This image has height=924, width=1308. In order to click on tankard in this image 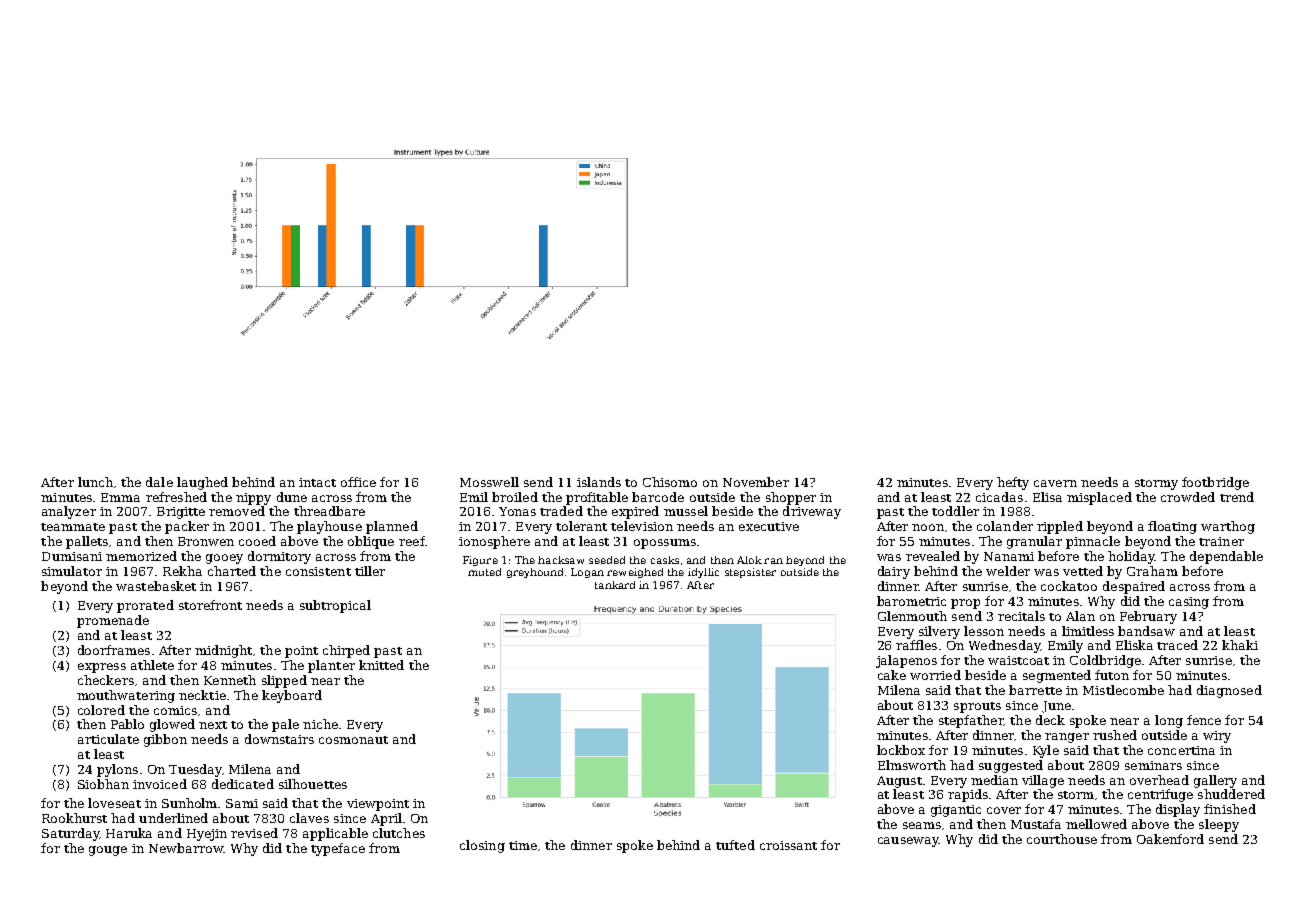, I will do `click(615, 585)`.
